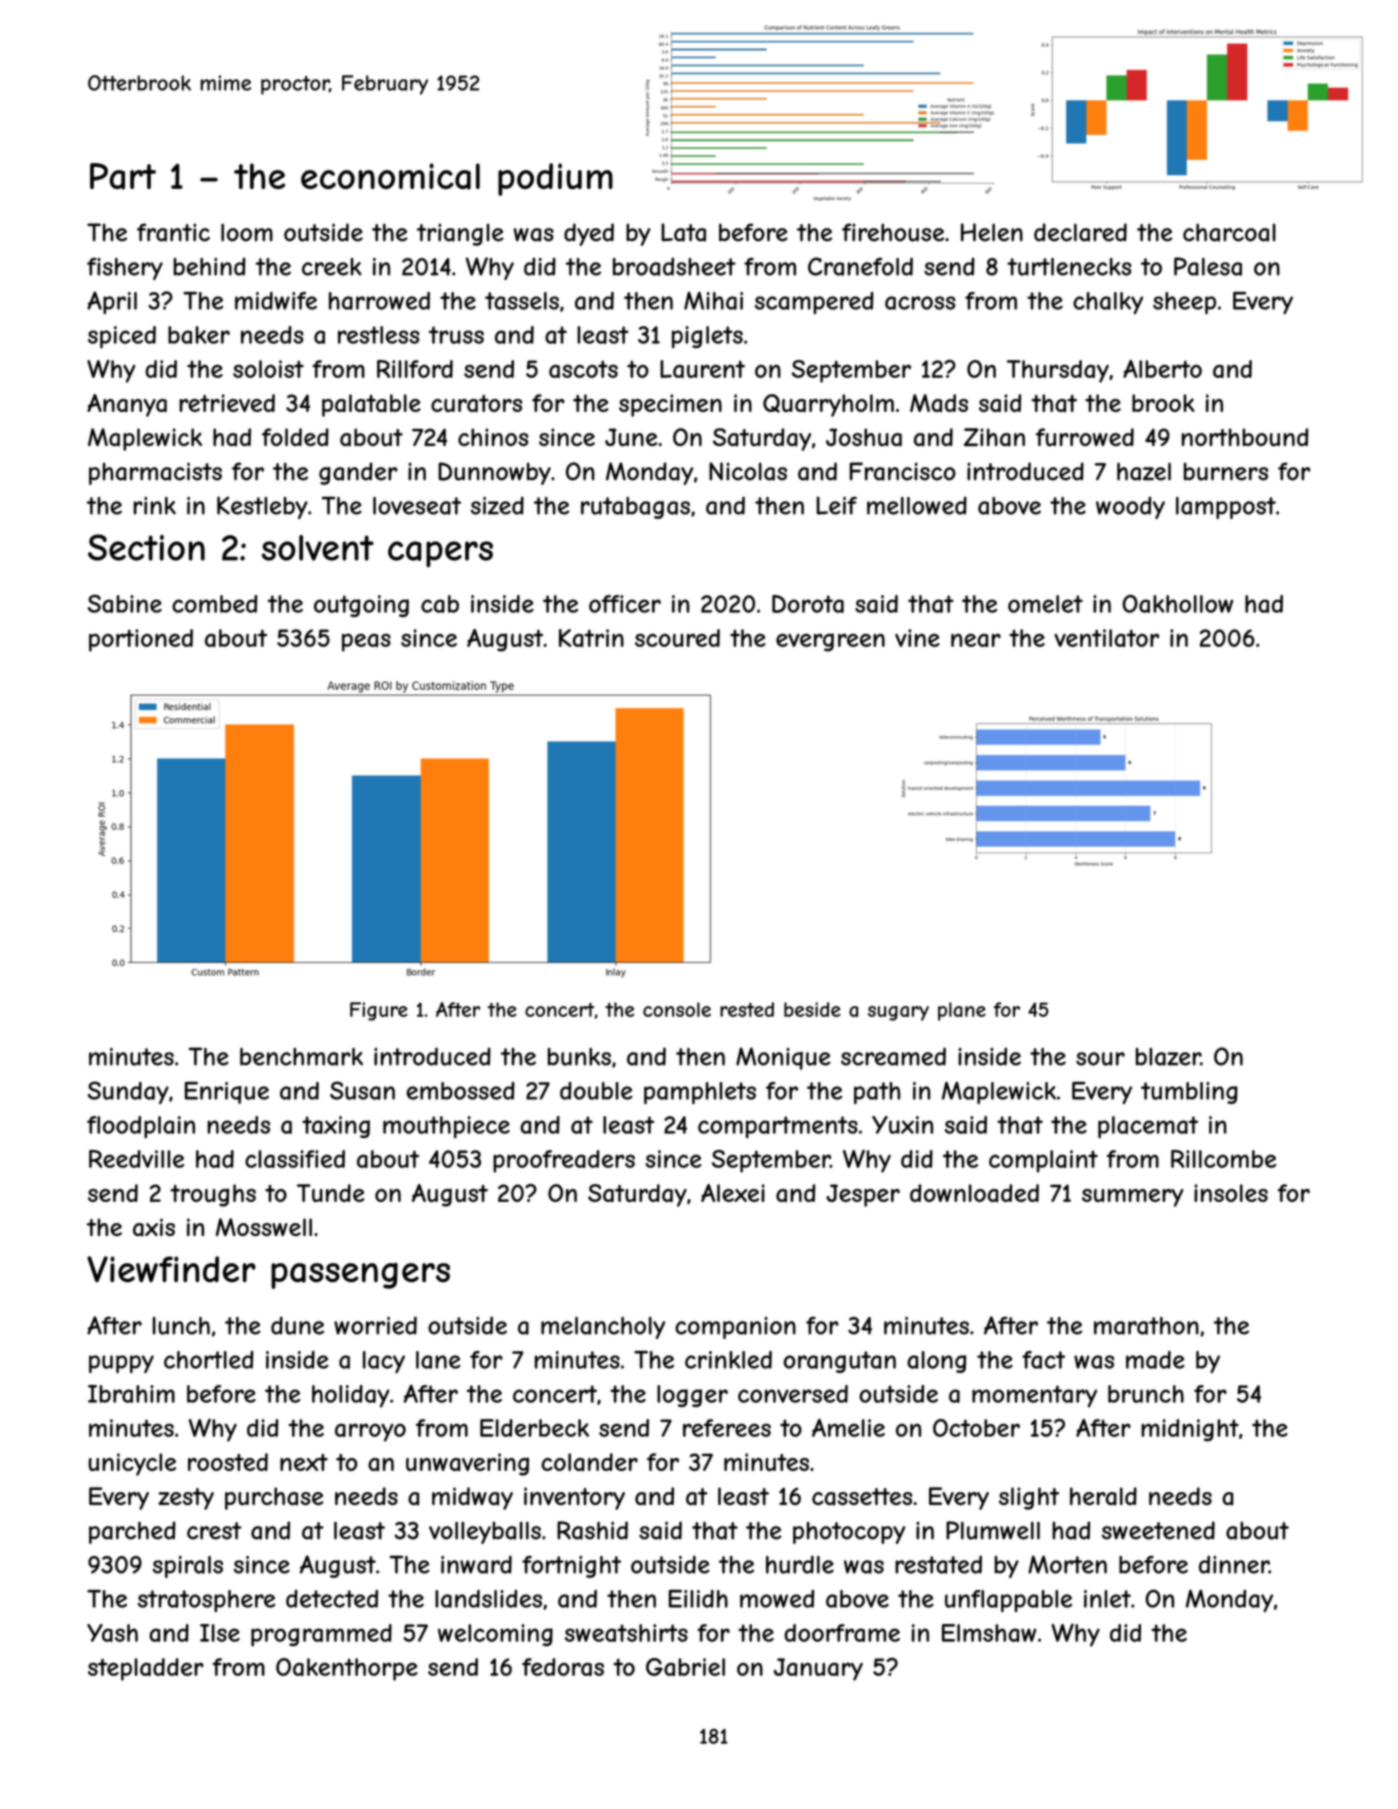 This screenshot has width=1398, height=1809. Describe the element at coordinates (173, 232) in the screenshot. I see `frantic` at that location.
